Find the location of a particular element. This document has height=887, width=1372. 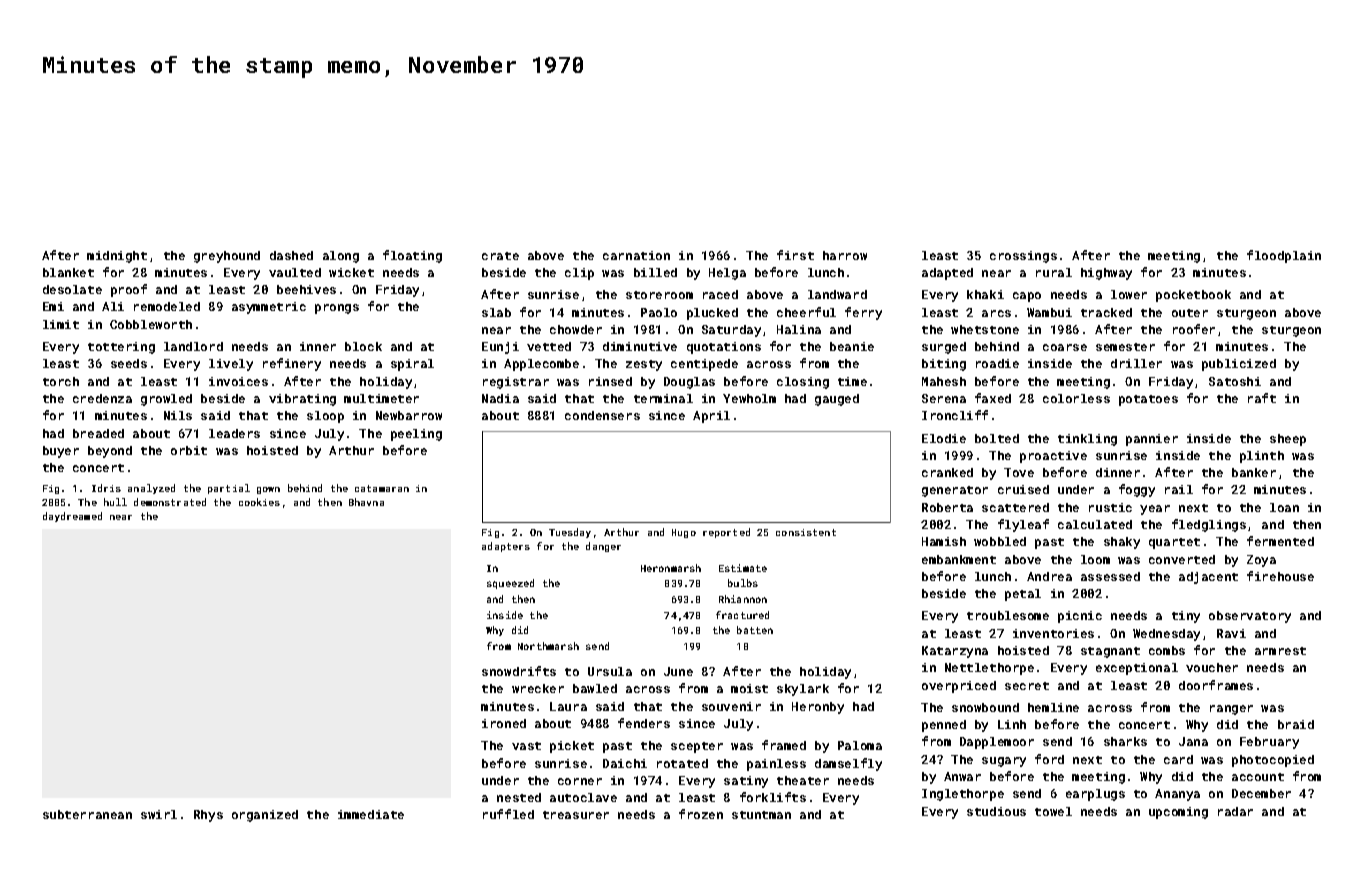

prongs is located at coordinates (337, 309).
